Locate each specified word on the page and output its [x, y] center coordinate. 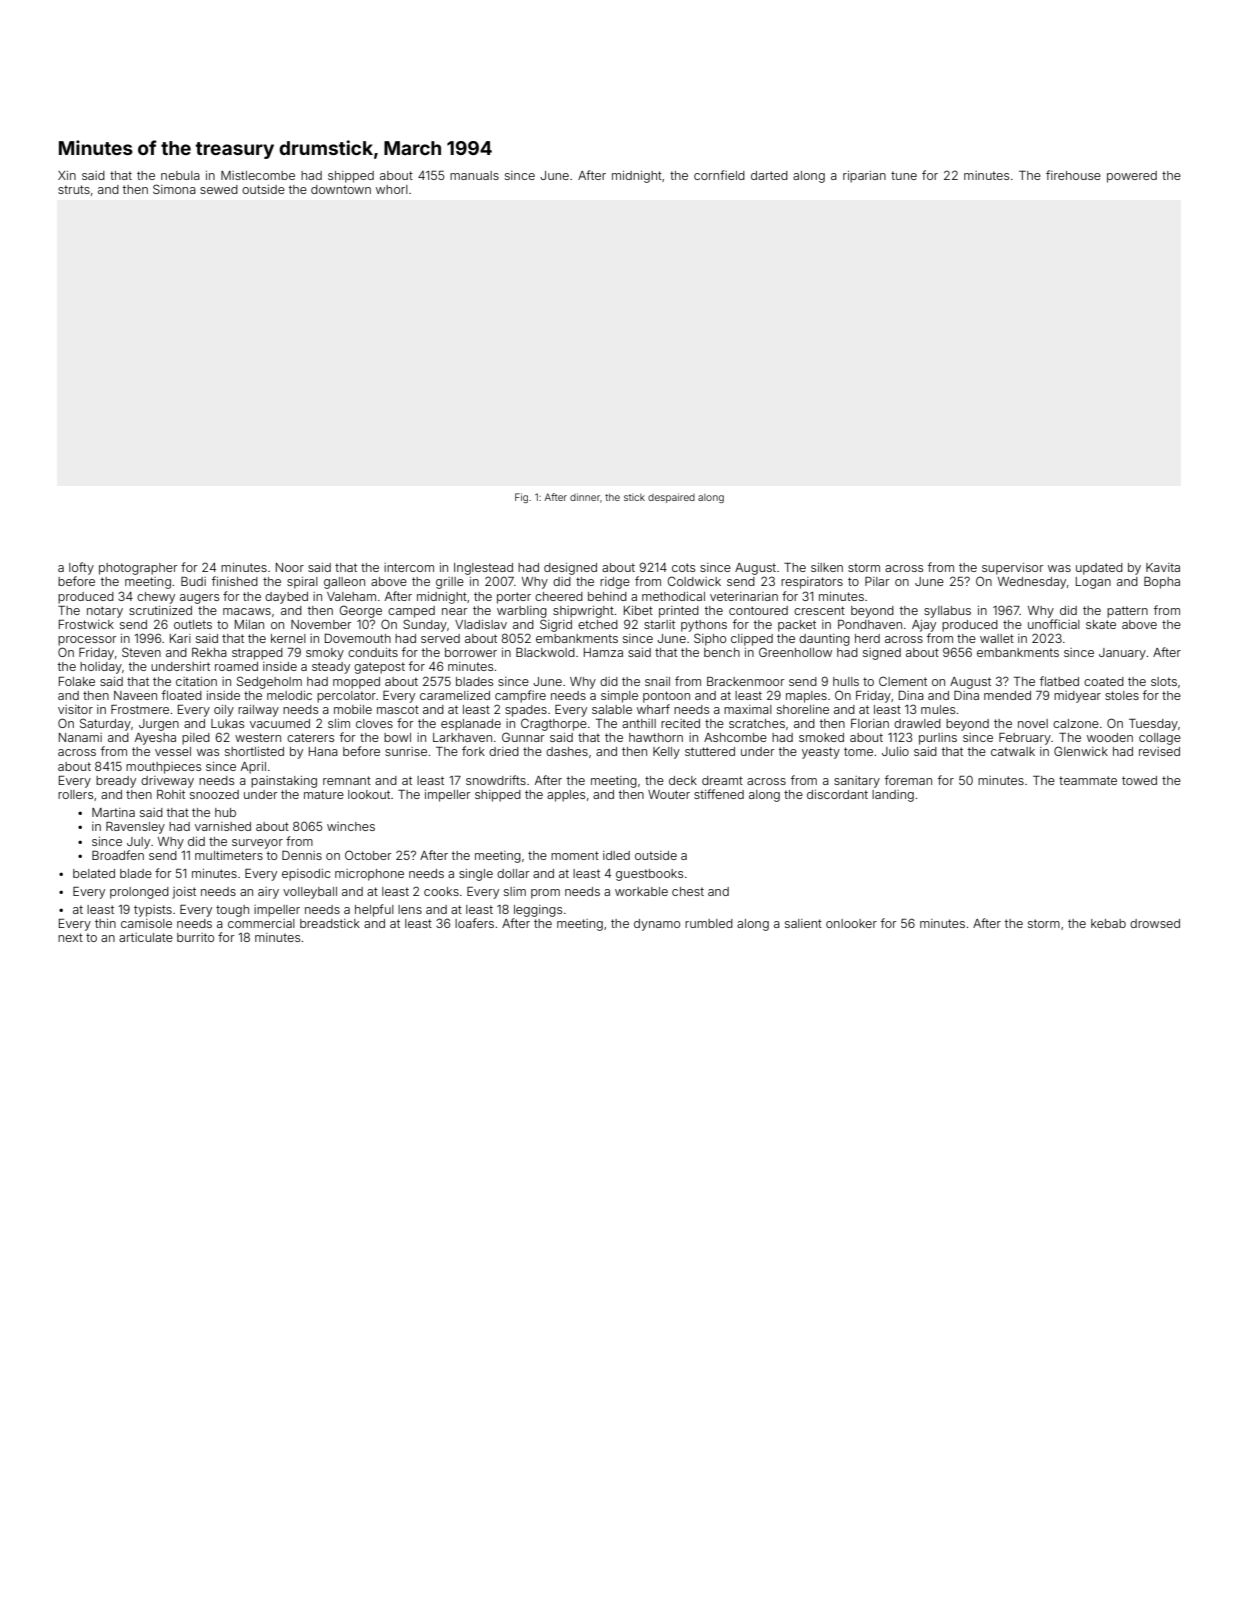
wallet [997, 638]
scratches [757, 723]
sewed [219, 189]
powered [1132, 177]
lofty [81, 568]
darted [769, 175]
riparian [864, 177]
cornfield [719, 175]
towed [1139, 780]
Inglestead [483, 569]
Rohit [171, 794]
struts [74, 189]
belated [94, 873]
